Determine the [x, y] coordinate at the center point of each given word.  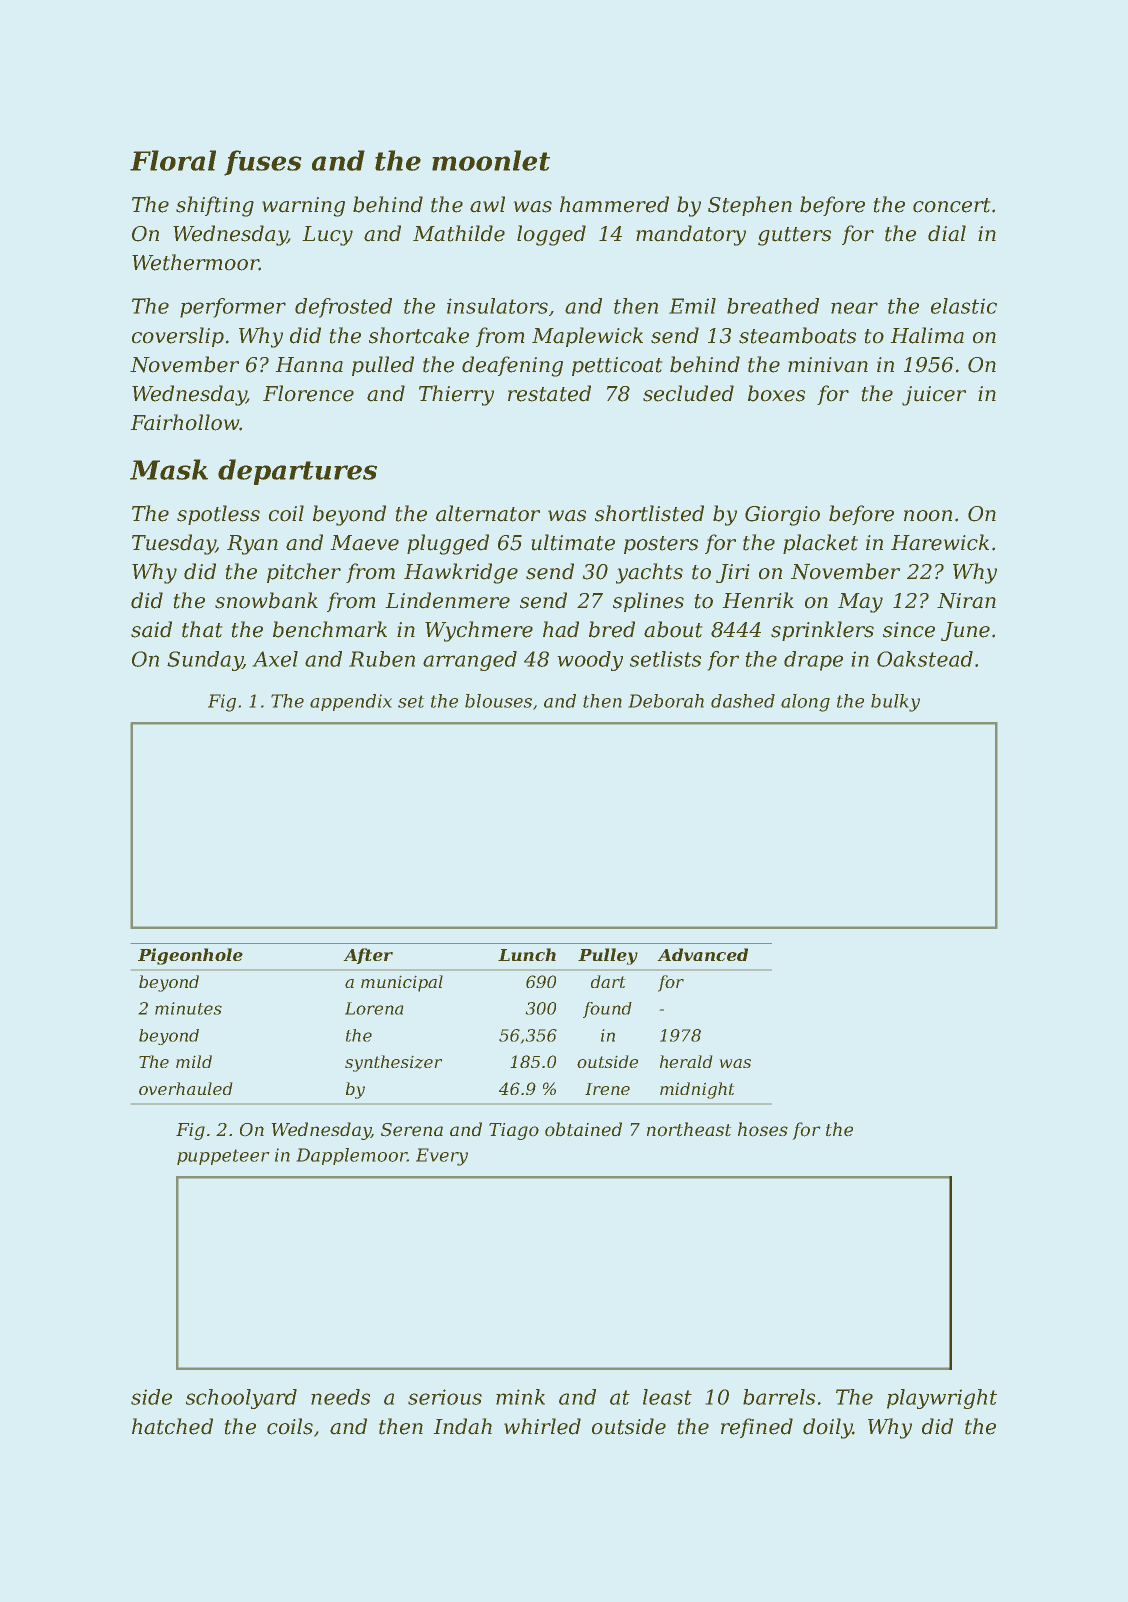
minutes [188, 1008]
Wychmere [479, 631]
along [805, 703]
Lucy [327, 236]
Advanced [702, 954]
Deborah [666, 701]
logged [551, 235]
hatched [172, 1426]
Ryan [252, 545]
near [854, 308]
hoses [763, 1129]
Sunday [205, 661]
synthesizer [393, 1063]
